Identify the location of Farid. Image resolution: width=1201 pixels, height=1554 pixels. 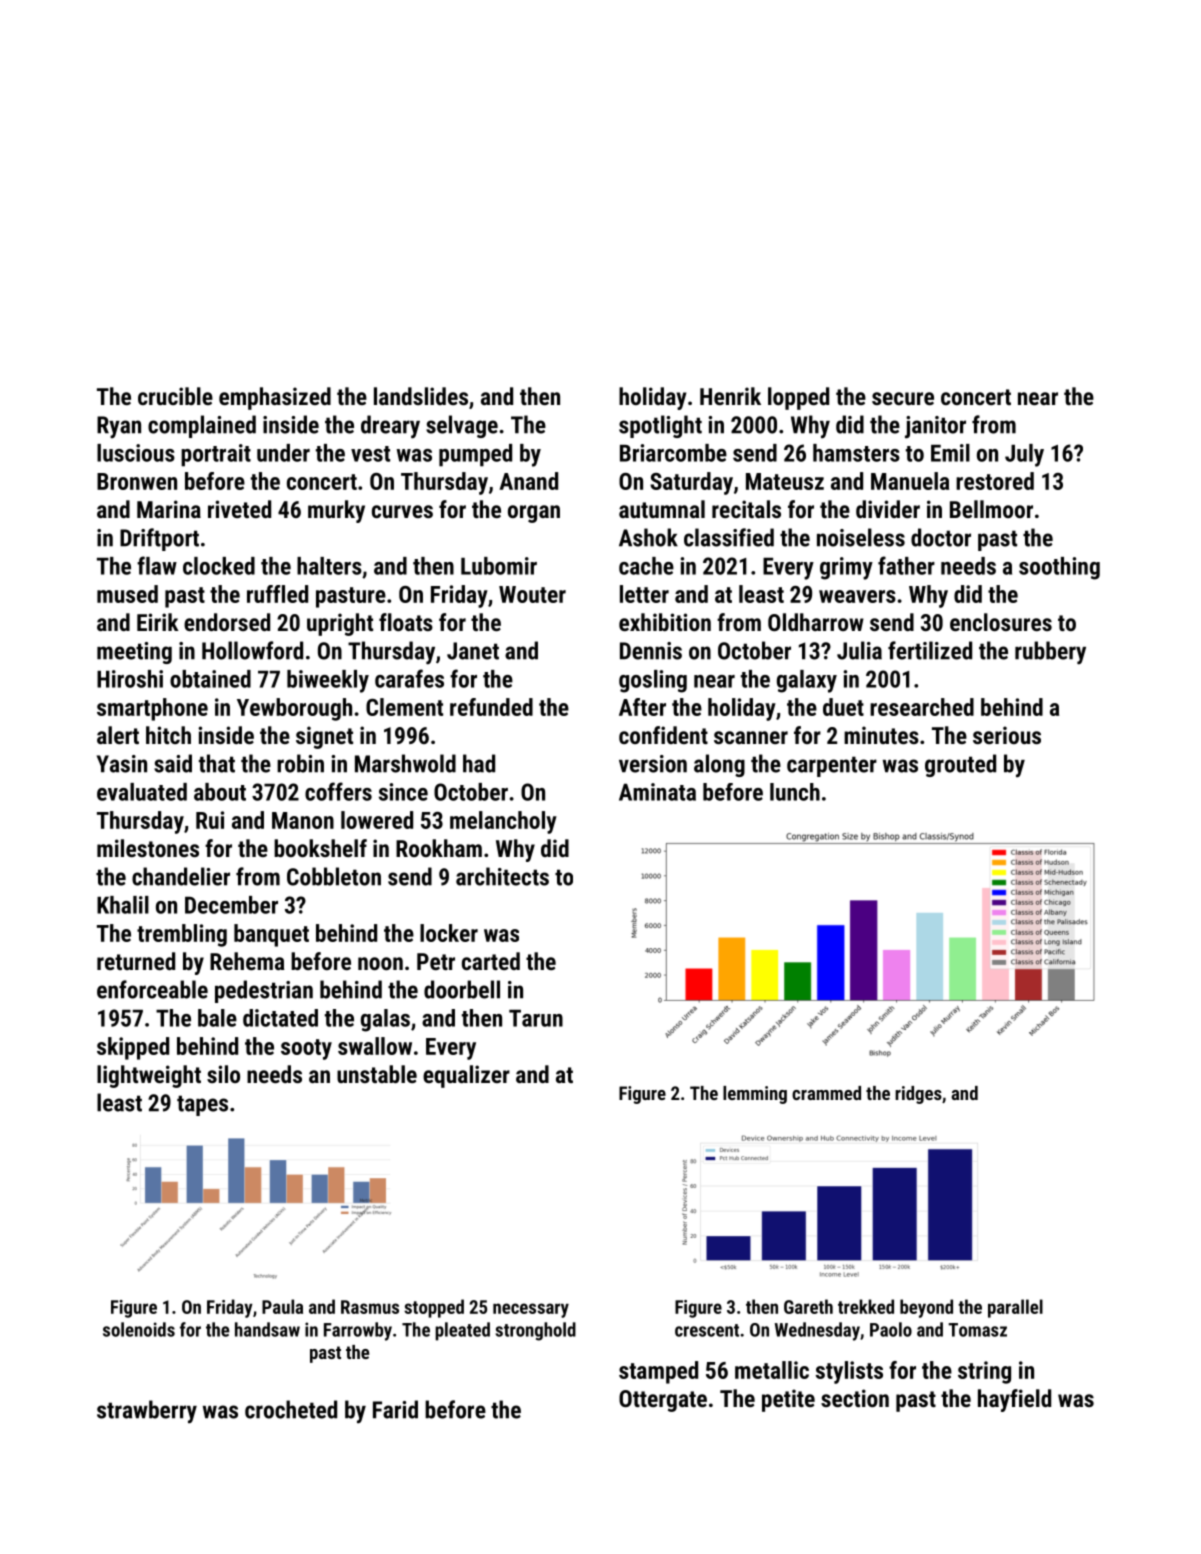
(395, 1409).
